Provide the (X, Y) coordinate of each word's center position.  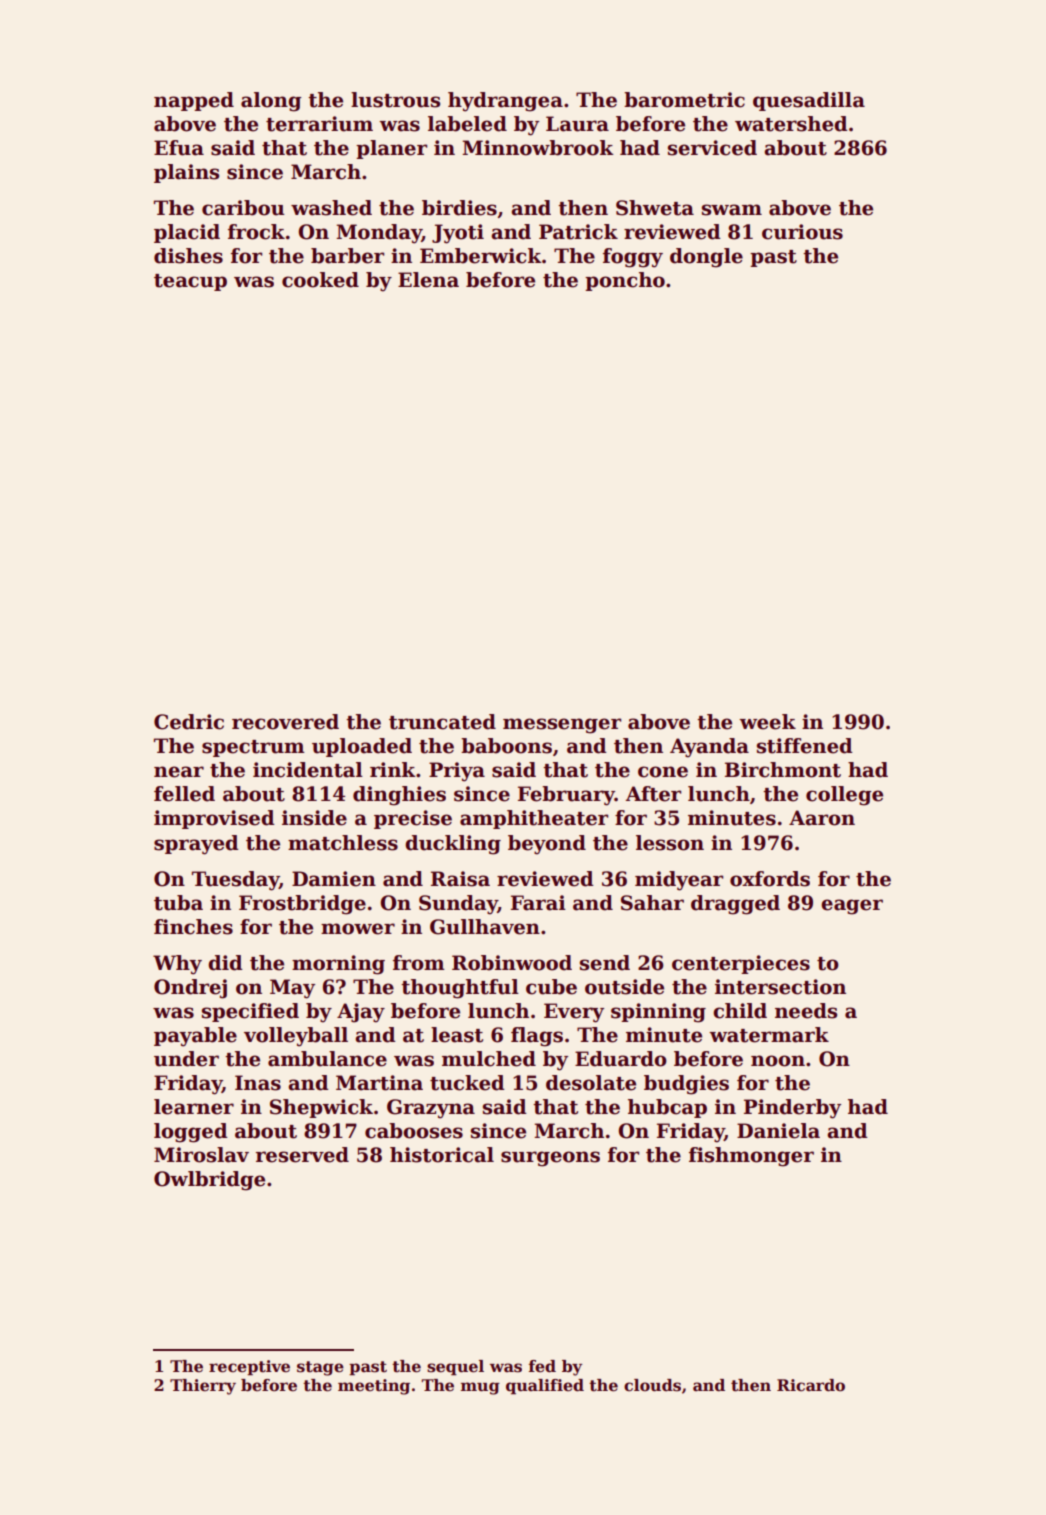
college (844, 796)
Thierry (203, 1387)
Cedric (189, 722)
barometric (684, 100)
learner (194, 1107)
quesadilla (809, 101)
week (767, 722)
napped (194, 101)
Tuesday (235, 881)
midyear (679, 881)
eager (852, 907)
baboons (506, 746)
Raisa (460, 879)
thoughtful (460, 989)
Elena (428, 280)
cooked (320, 280)
